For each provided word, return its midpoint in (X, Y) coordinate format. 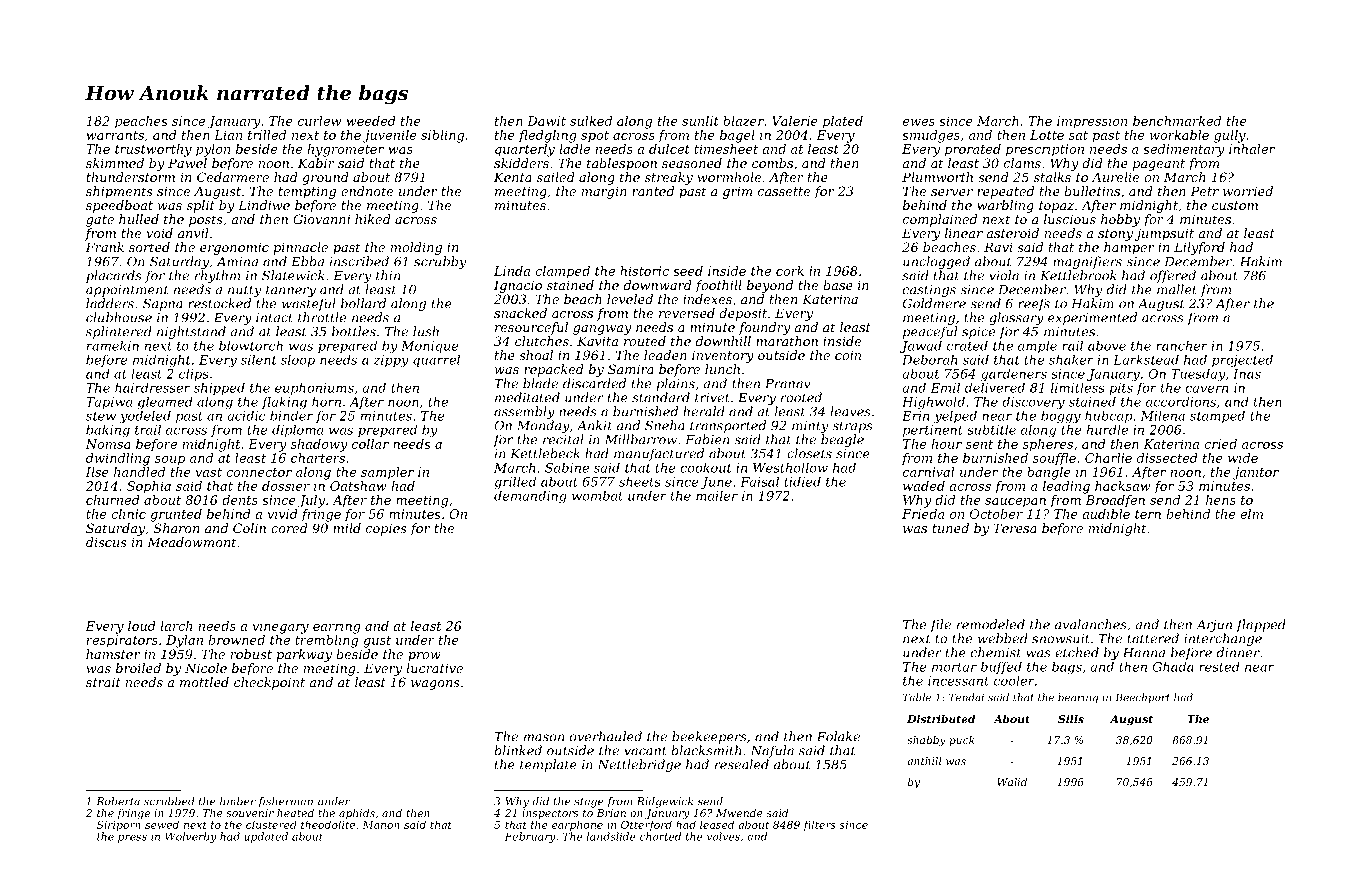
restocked (219, 303)
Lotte (1047, 135)
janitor (1256, 473)
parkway (304, 655)
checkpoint (269, 683)
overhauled (606, 736)
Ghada (1173, 666)
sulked (591, 121)
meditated (527, 397)
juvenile (389, 136)
